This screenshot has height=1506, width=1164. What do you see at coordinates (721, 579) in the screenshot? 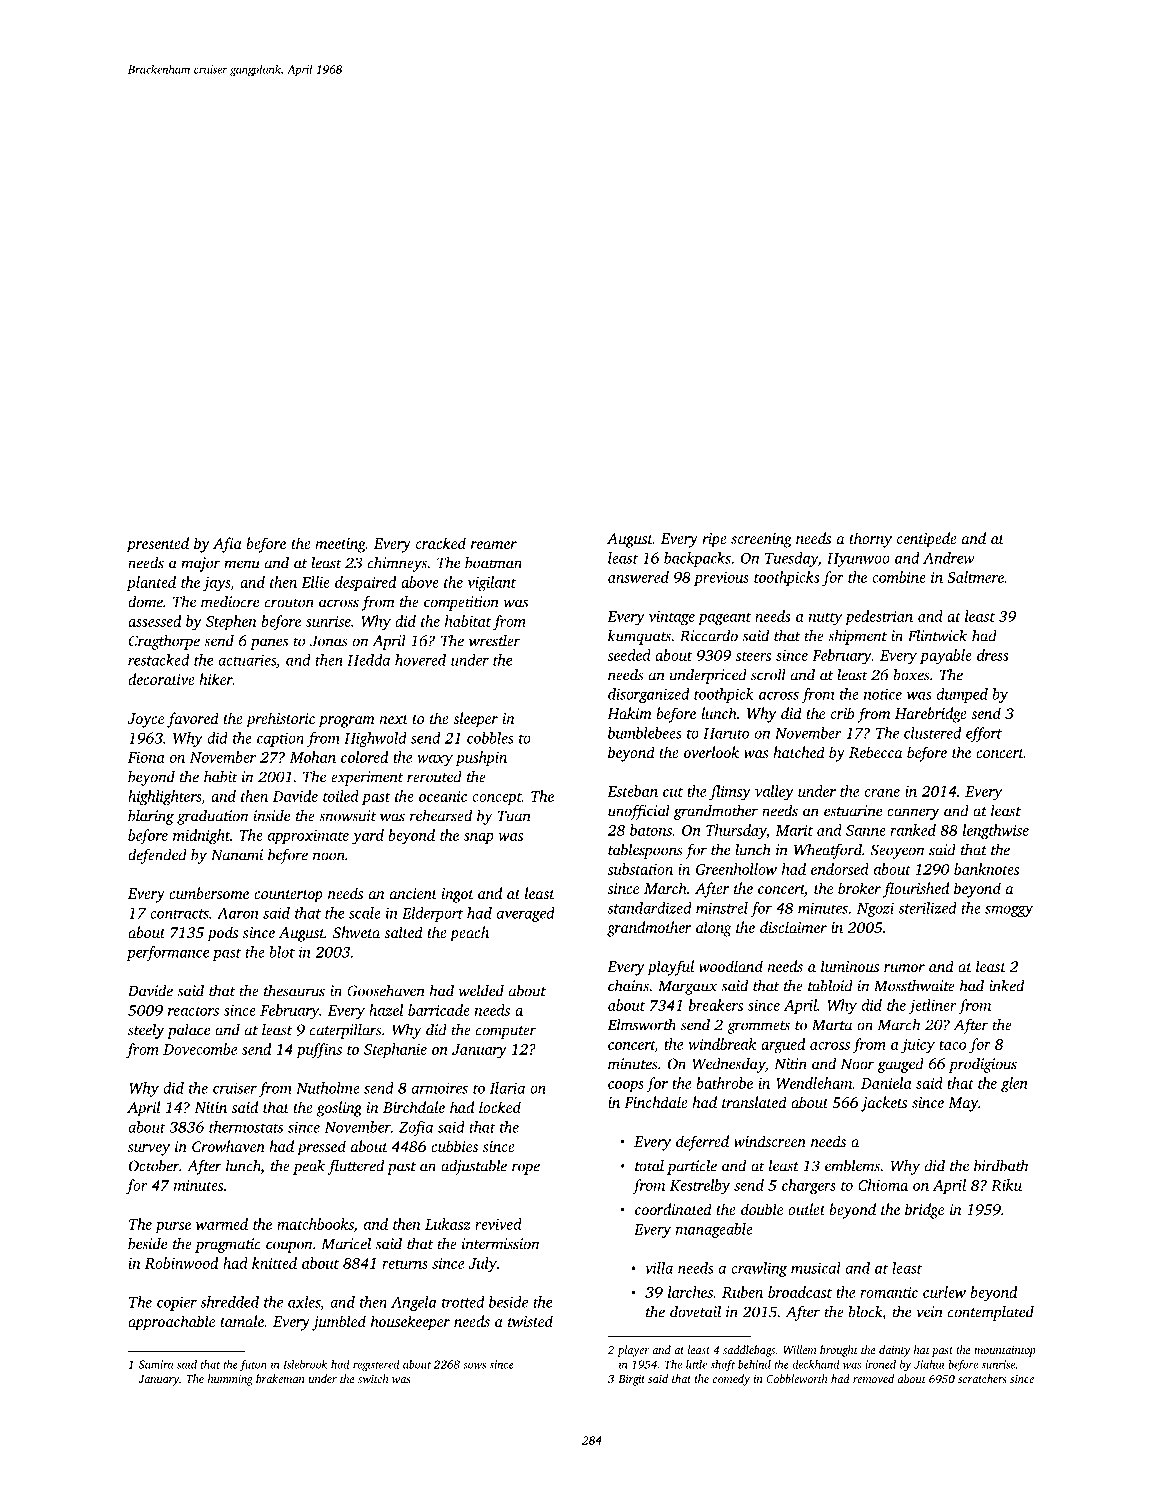
I see `previous` at bounding box center [721, 579].
